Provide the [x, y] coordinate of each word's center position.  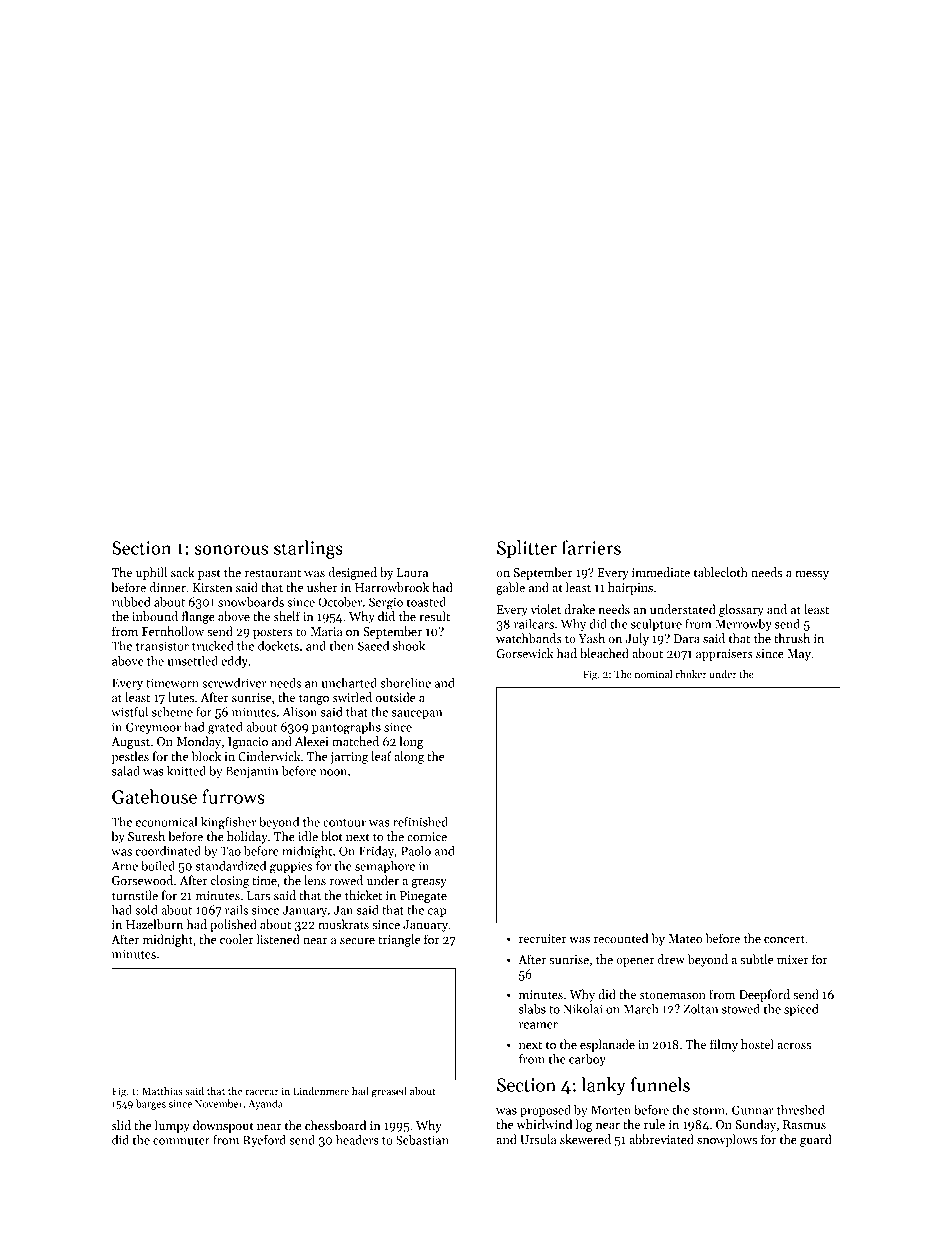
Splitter [527, 549]
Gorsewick [524, 653]
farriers [591, 547]
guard [816, 1140]
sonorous [231, 550]
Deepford [764, 995]
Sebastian [422, 1140]
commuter [181, 1141]
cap [437, 912]
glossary [741, 610]
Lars [259, 895]
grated [225, 728]
